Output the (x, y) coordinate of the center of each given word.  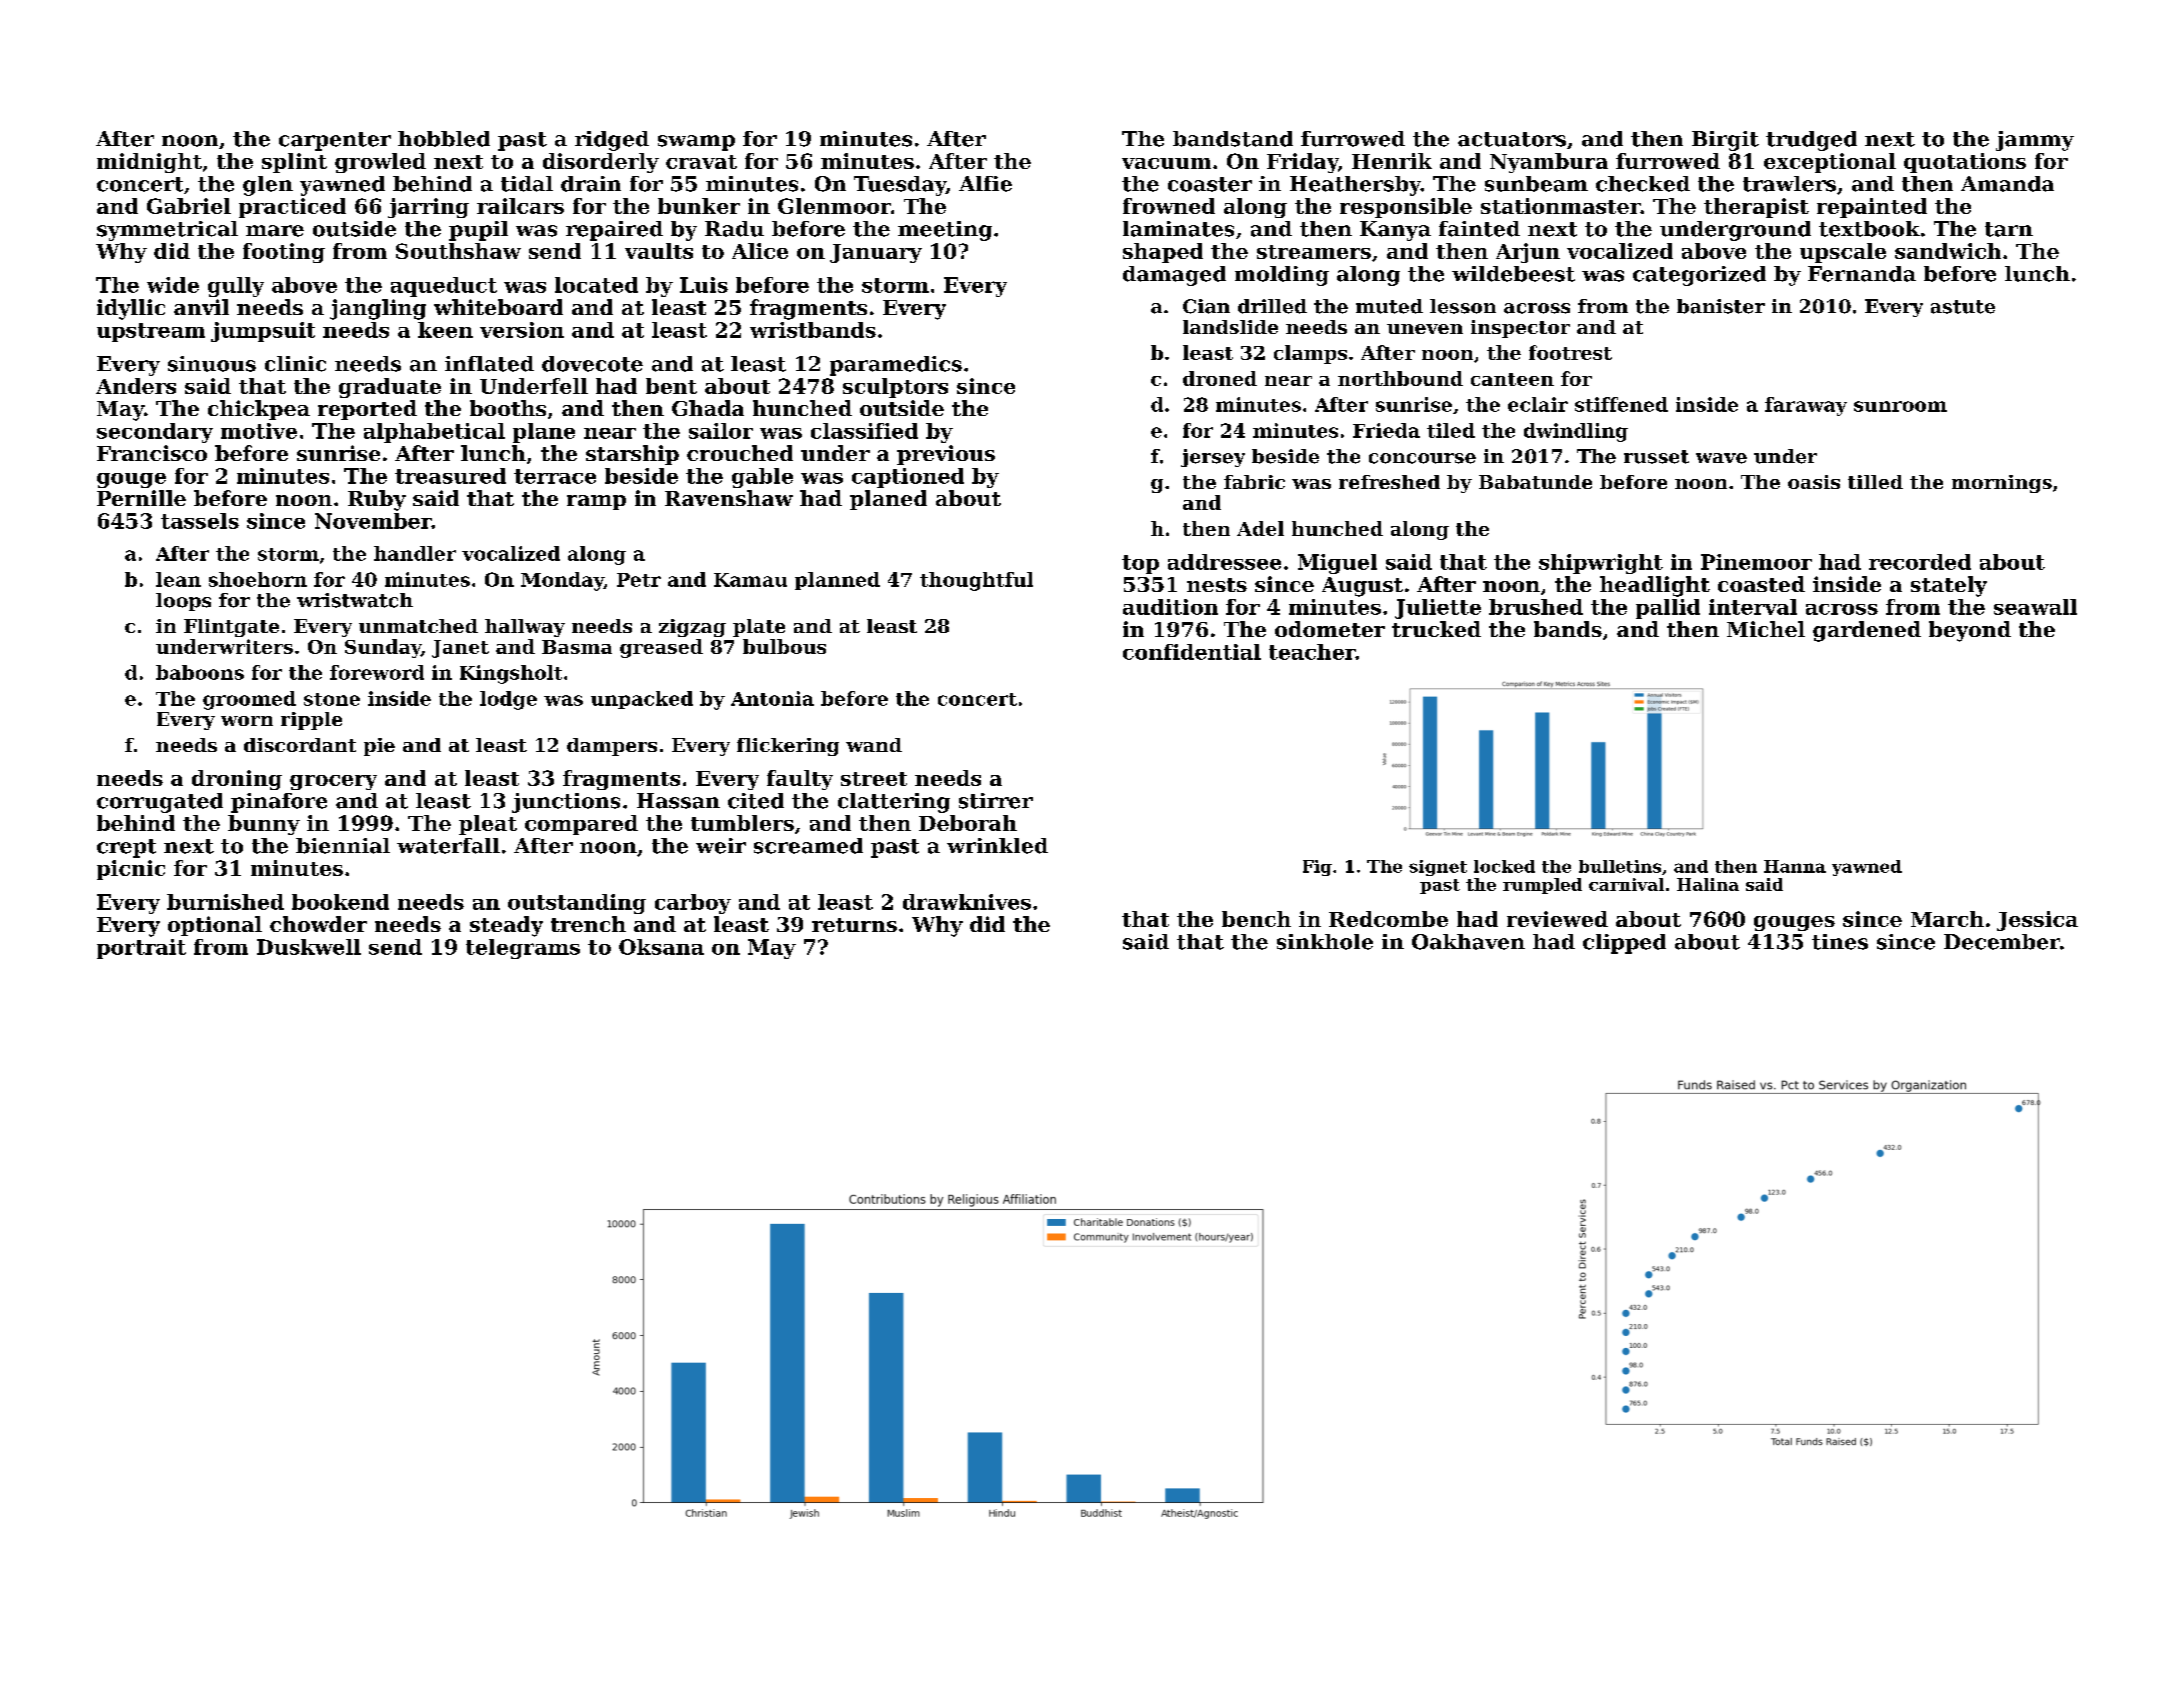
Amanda (2007, 184)
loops (183, 602)
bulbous (784, 646)
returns (854, 925)
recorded (1920, 562)
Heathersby (1355, 186)
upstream (151, 332)
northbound (1400, 378)
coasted (1761, 584)
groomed (249, 700)
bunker (699, 206)
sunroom (1900, 406)
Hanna (1795, 866)
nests (1217, 585)
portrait (141, 949)
